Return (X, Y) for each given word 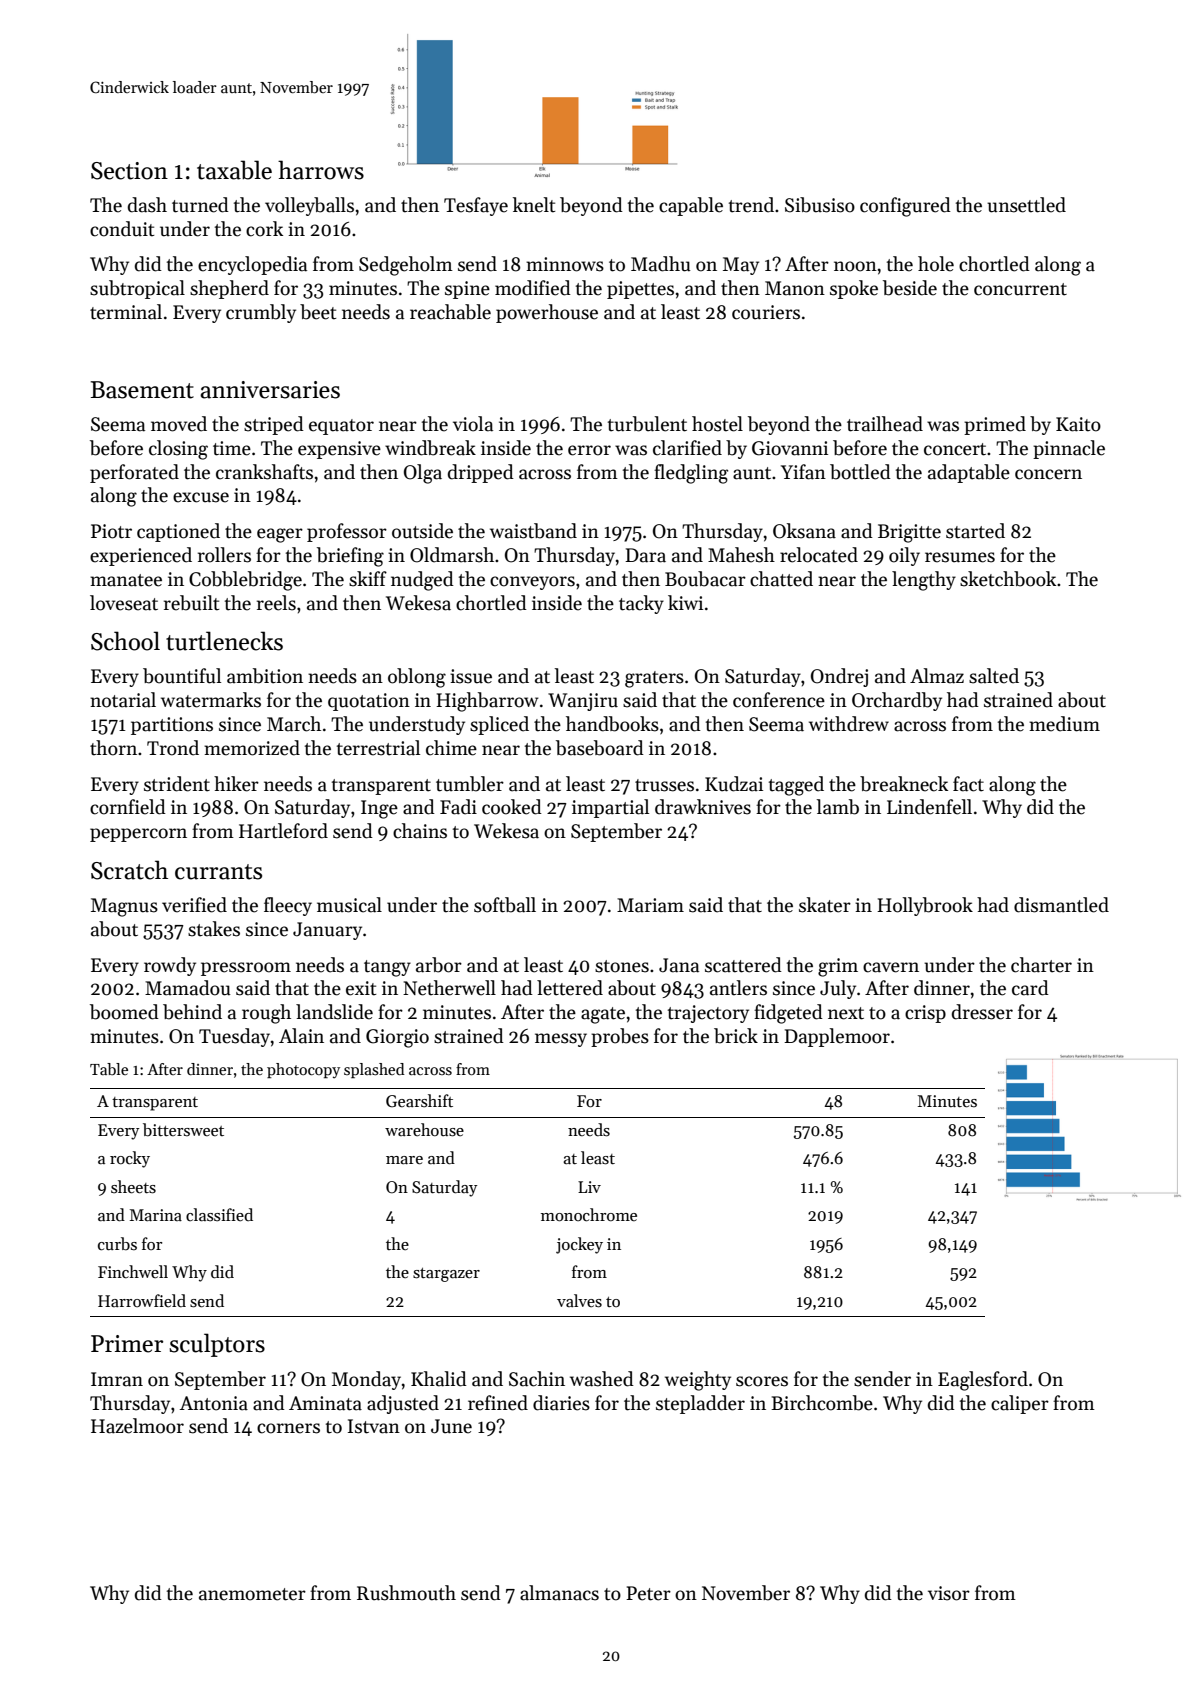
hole (936, 264)
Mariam (650, 905)
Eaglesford (983, 1381)
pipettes (640, 290)
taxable (234, 170)
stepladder (700, 1404)
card (1030, 988)
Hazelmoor (137, 1426)
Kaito (1078, 424)
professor (347, 532)
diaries (561, 1403)
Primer (127, 1344)
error (589, 450)
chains (420, 831)
